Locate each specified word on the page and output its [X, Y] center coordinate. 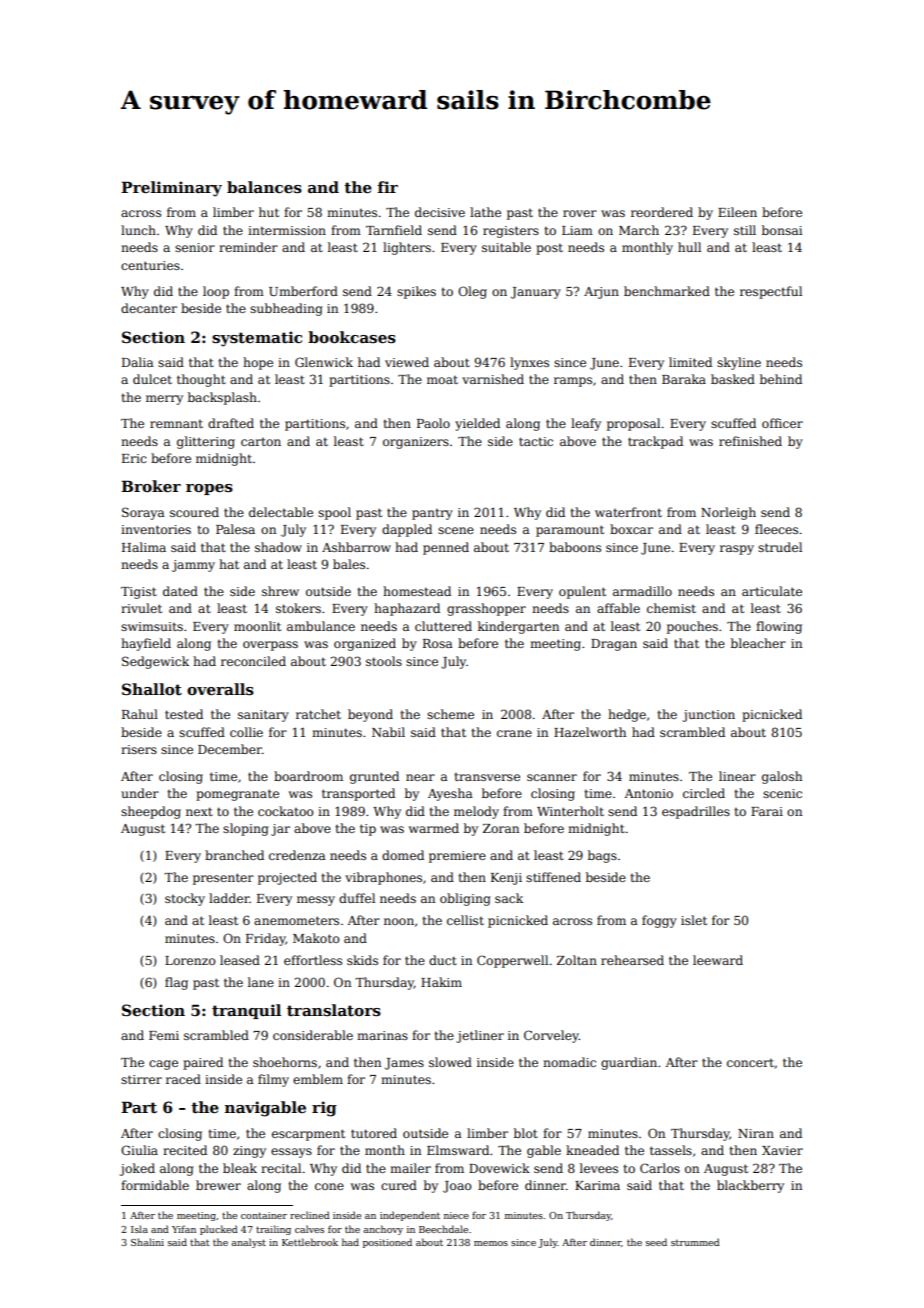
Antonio [648, 793]
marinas [382, 1035]
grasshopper [486, 609]
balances [264, 187]
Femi [164, 1035]
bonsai [782, 230]
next [199, 811]
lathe [485, 212]
